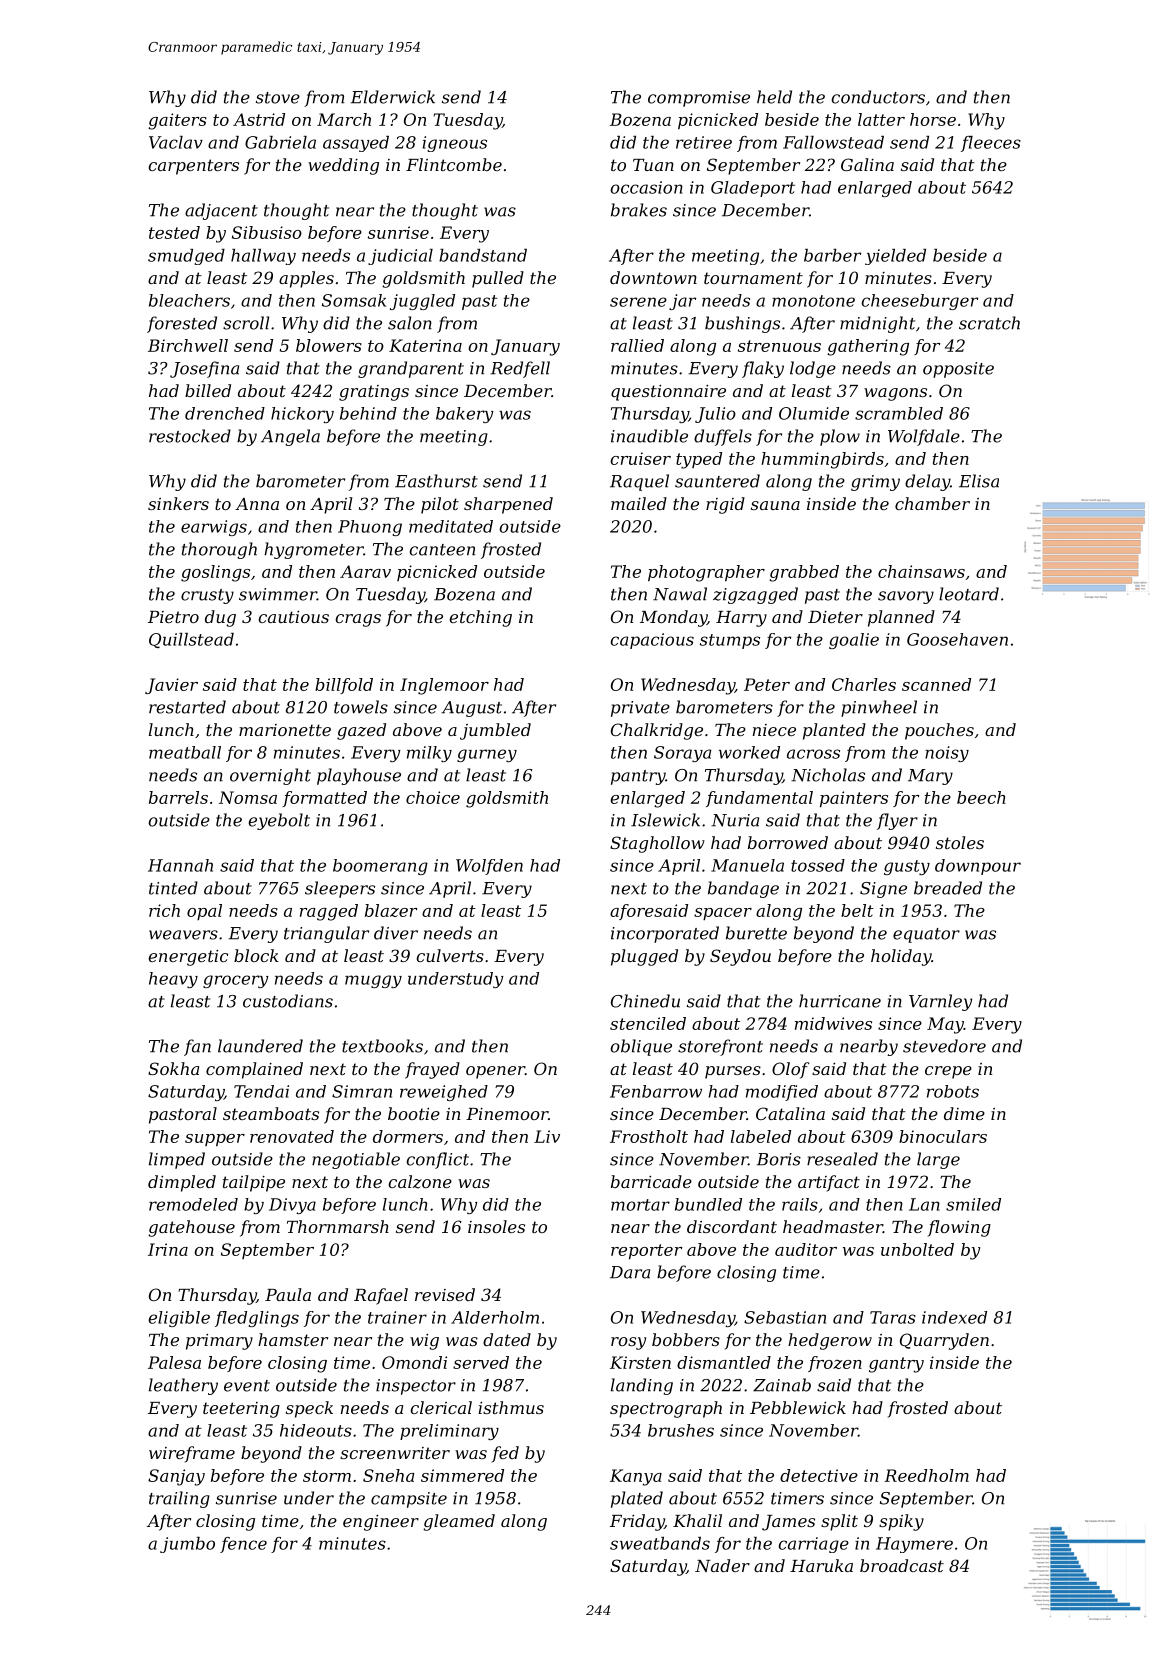 The height and width of the page is (1658, 1172). I want to click on fence, so click(243, 1545).
